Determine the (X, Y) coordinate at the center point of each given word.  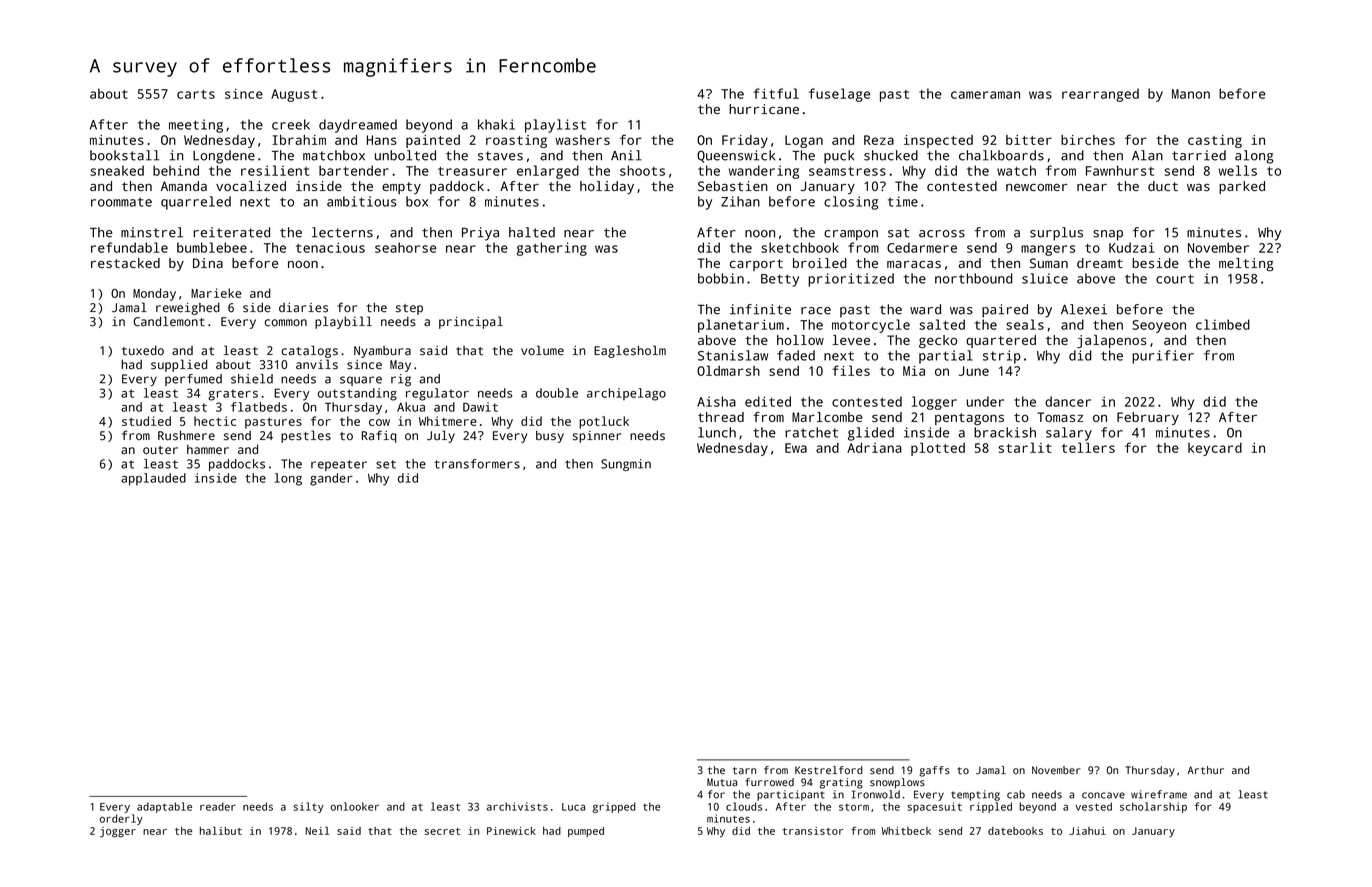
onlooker (354, 806)
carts (196, 94)
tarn (744, 770)
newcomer (1037, 187)
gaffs (934, 771)
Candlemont (169, 321)
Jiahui (1087, 831)
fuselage (839, 95)
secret (442, 831)
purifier (1163, 357)
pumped (586, 832)
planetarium (741, 326)
